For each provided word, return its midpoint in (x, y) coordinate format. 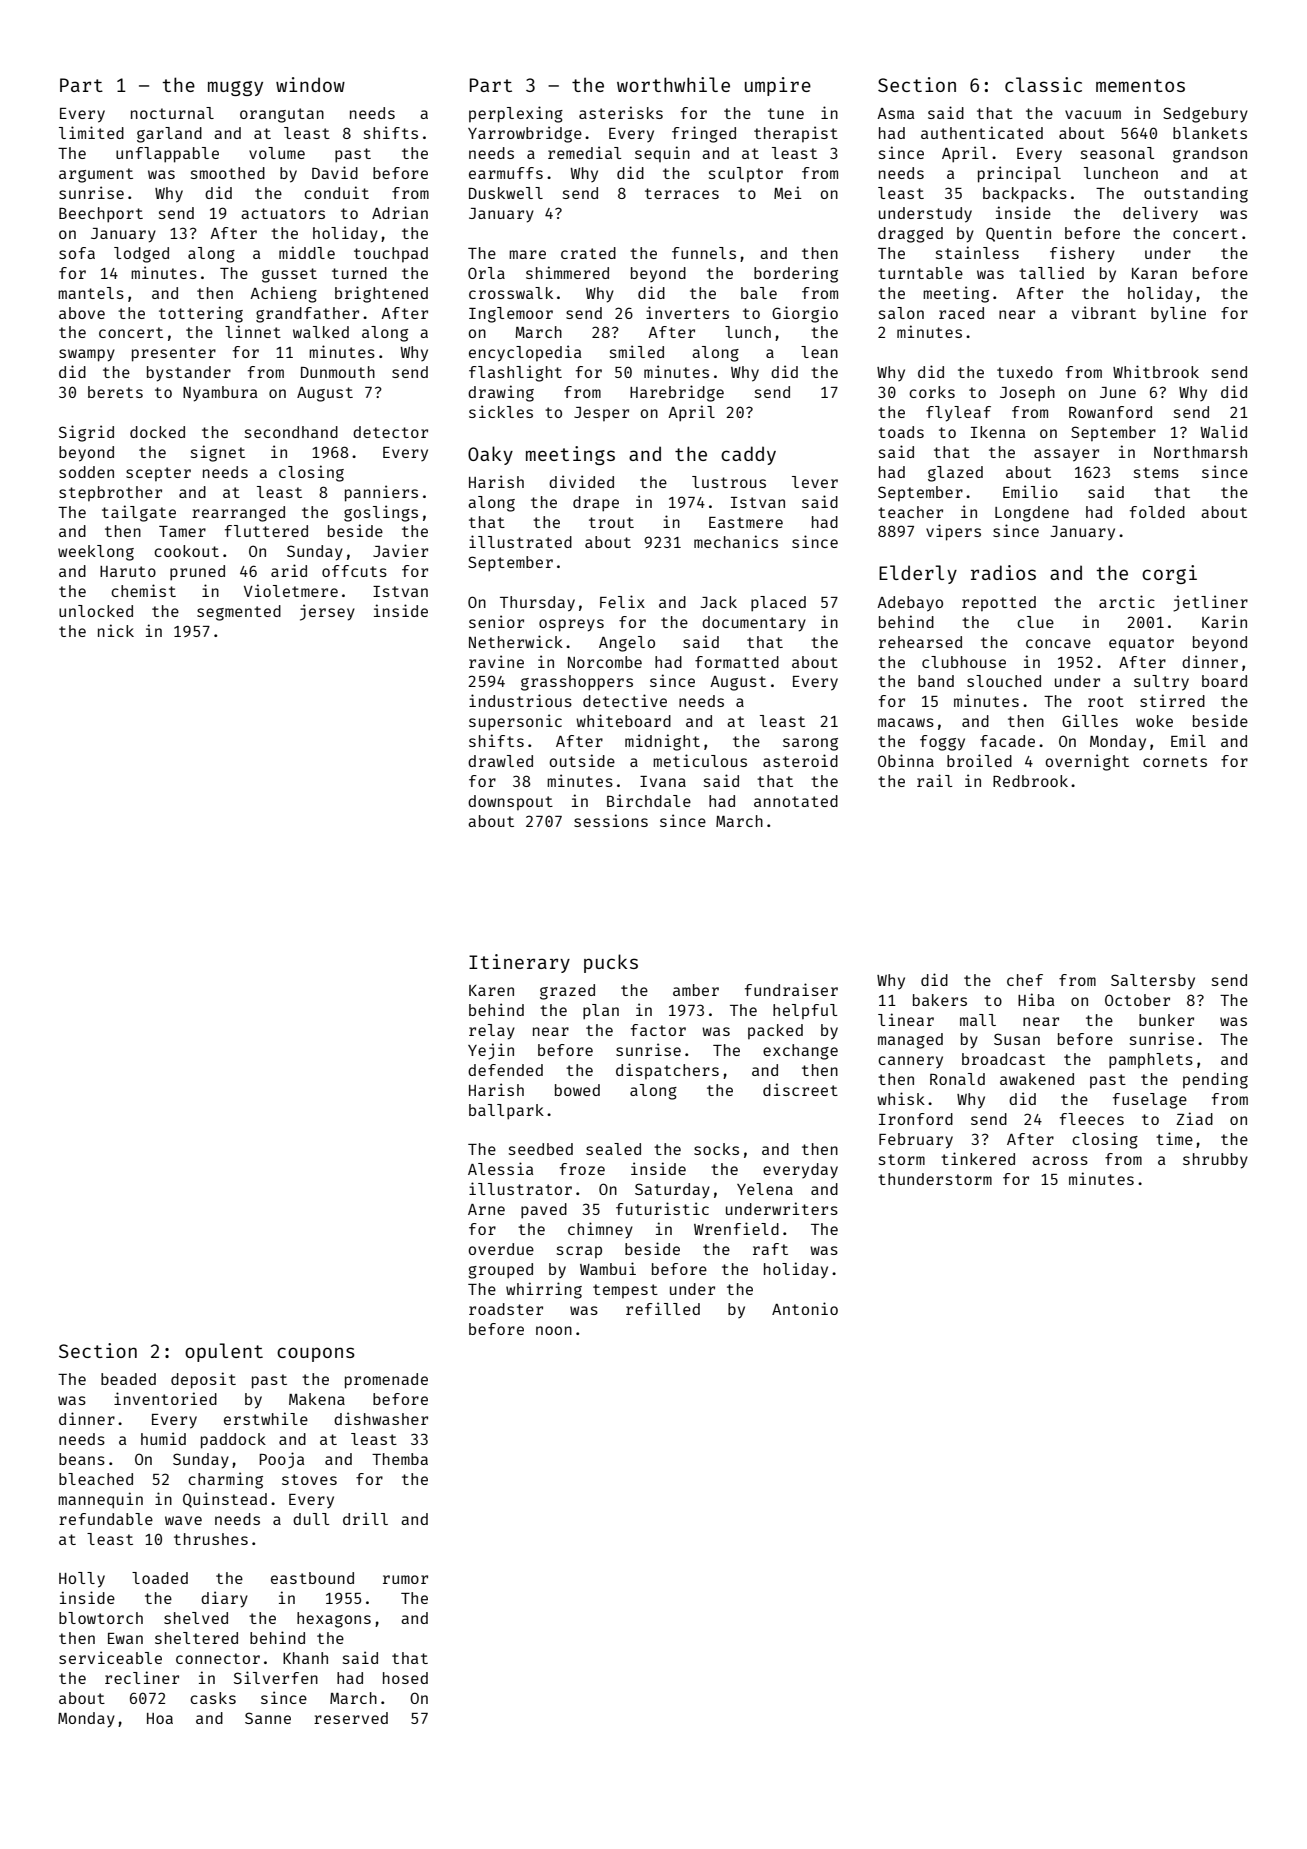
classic (1043, 84)
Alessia (501, 1168)
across (1060, 1160)
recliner (142, 1677)
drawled (500, 761)
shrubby (1215, 1161)
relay (492, 1032)
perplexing (516, 114)
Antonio (805, 1308)
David (335, 172)
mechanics (736, 541)
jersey (327, 612)
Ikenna (998, 432)
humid (163, 1438)
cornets (1175, 761)
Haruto (128, 571)
